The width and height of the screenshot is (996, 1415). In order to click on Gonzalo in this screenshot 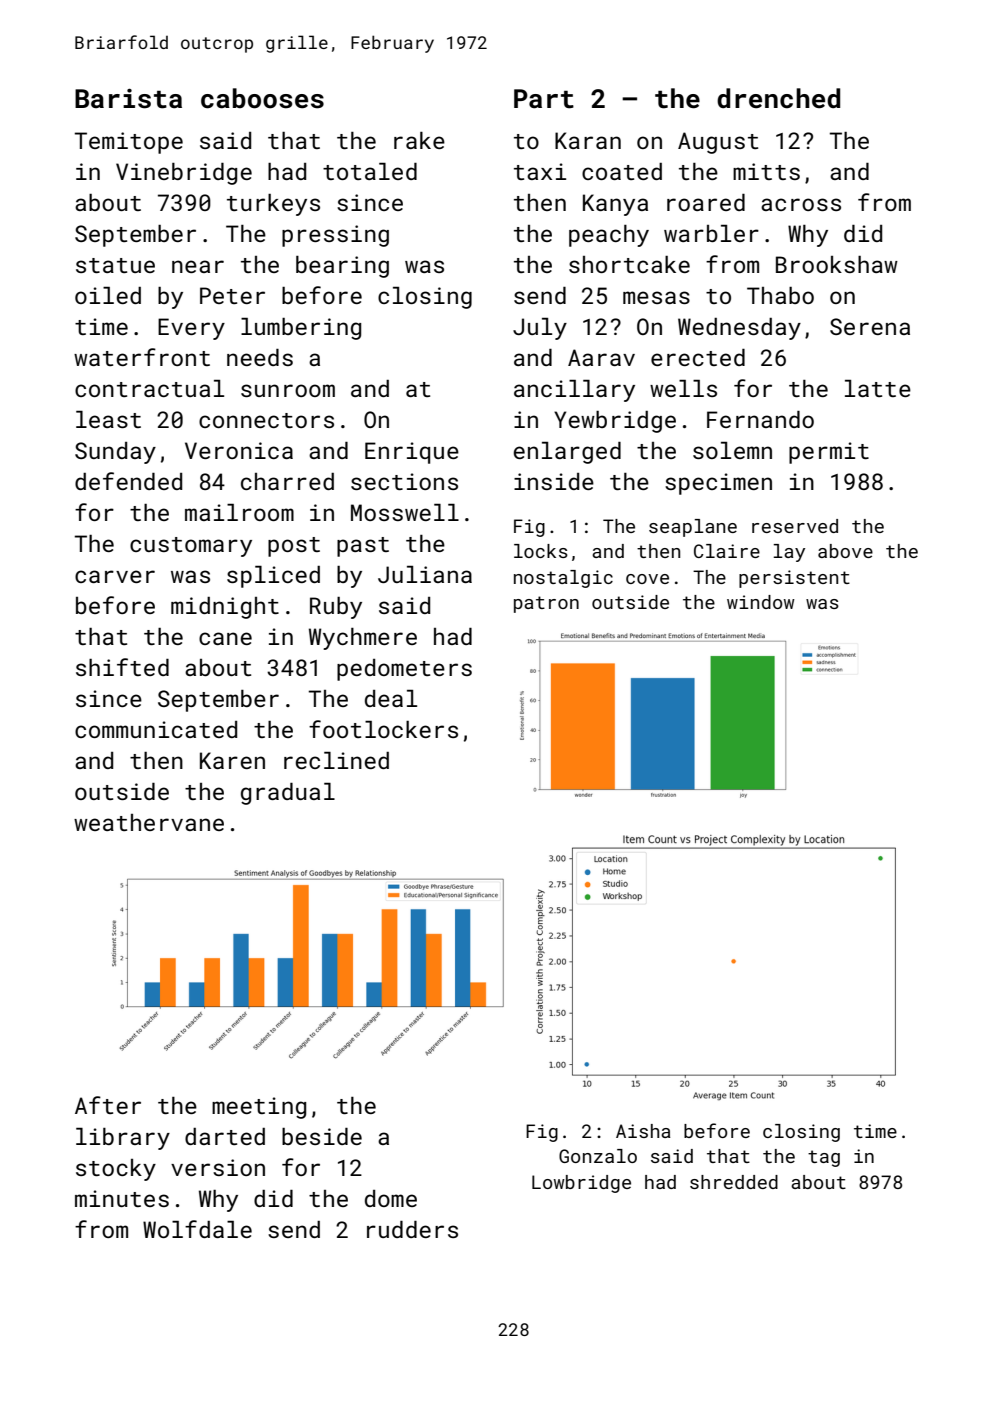, I will do `click(598, 1156)`.
